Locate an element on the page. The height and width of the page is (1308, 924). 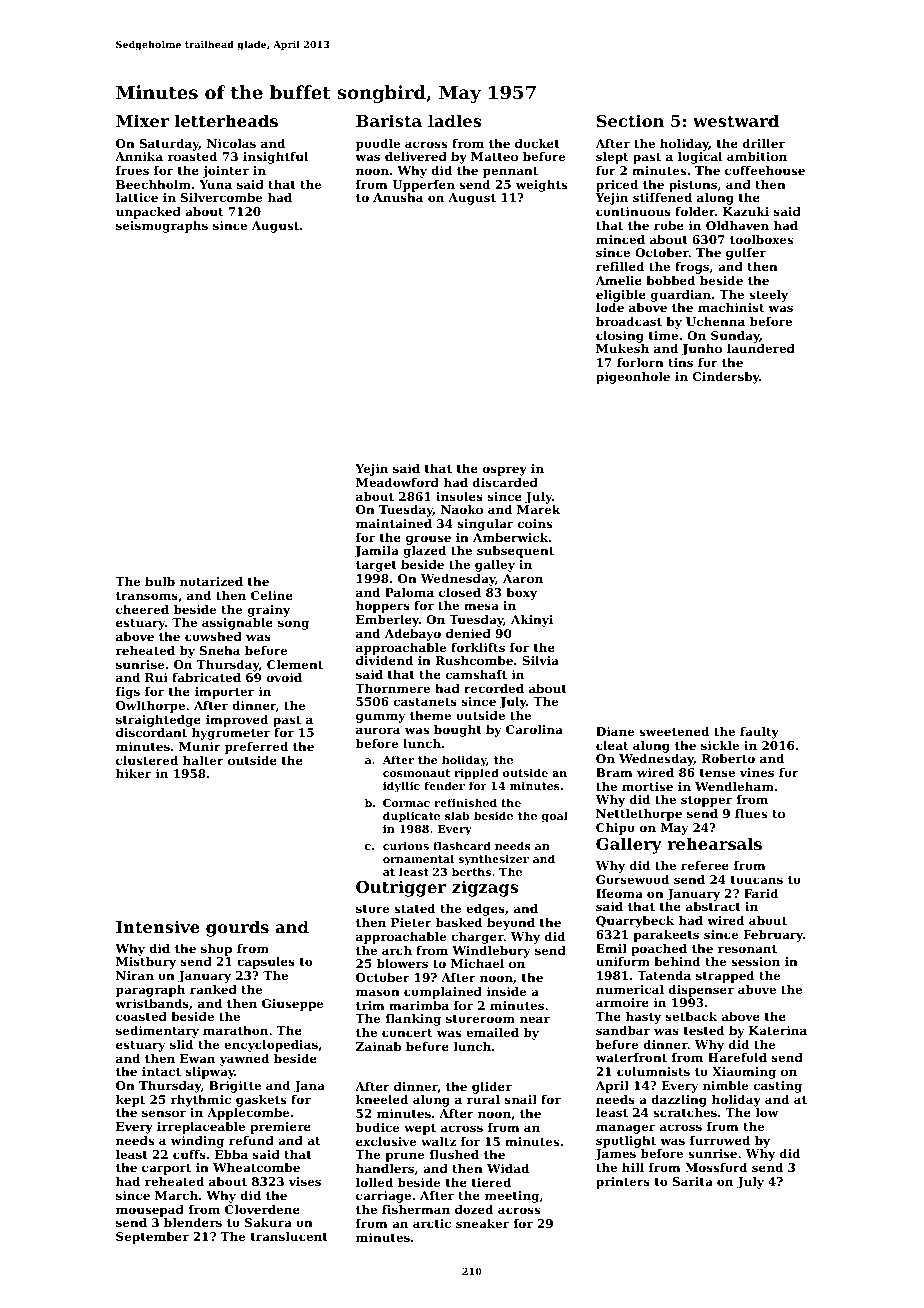
near is located at coordinates (535, 1019).
